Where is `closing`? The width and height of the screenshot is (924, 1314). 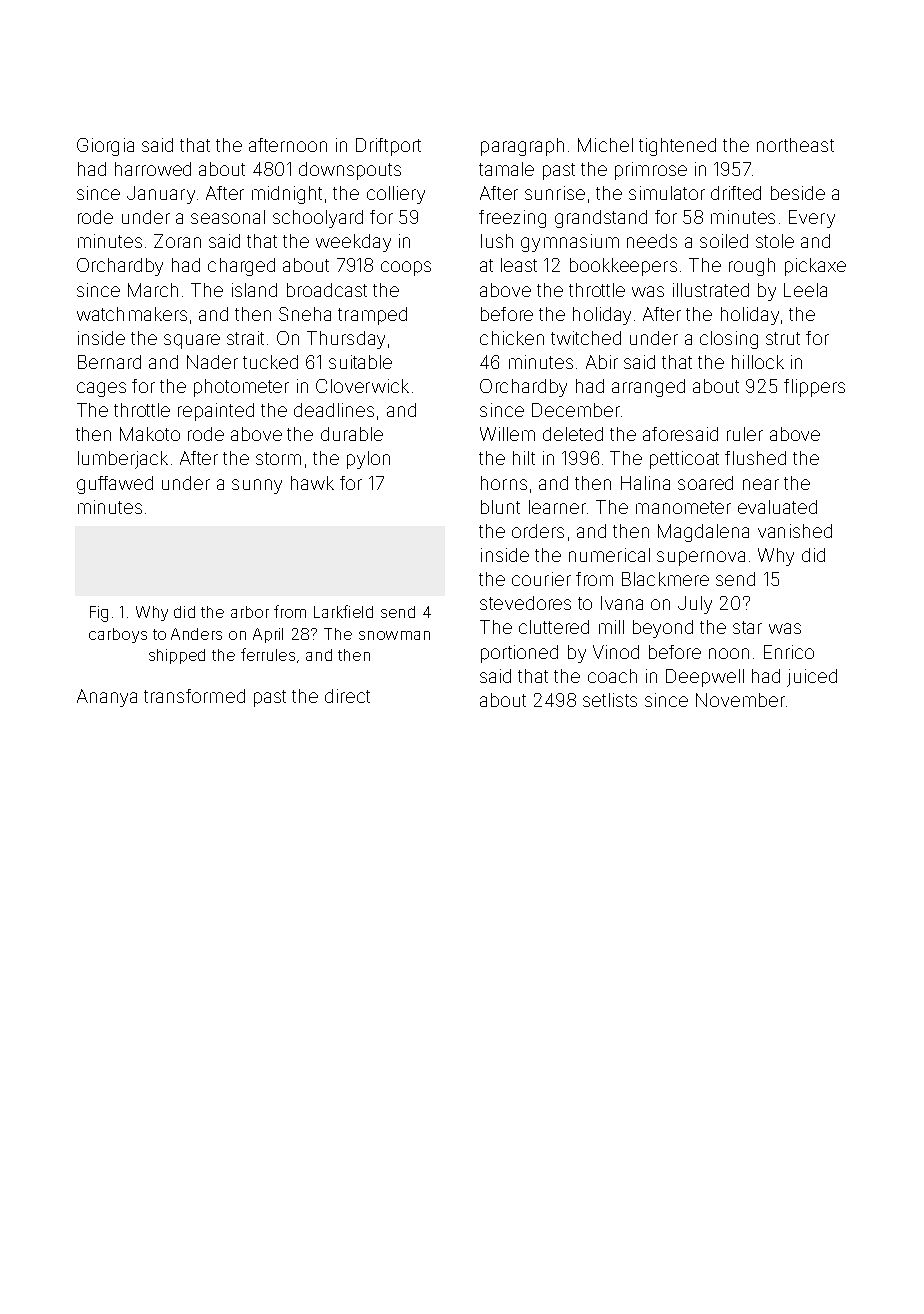
closing is located at coordinates (729, 340).
